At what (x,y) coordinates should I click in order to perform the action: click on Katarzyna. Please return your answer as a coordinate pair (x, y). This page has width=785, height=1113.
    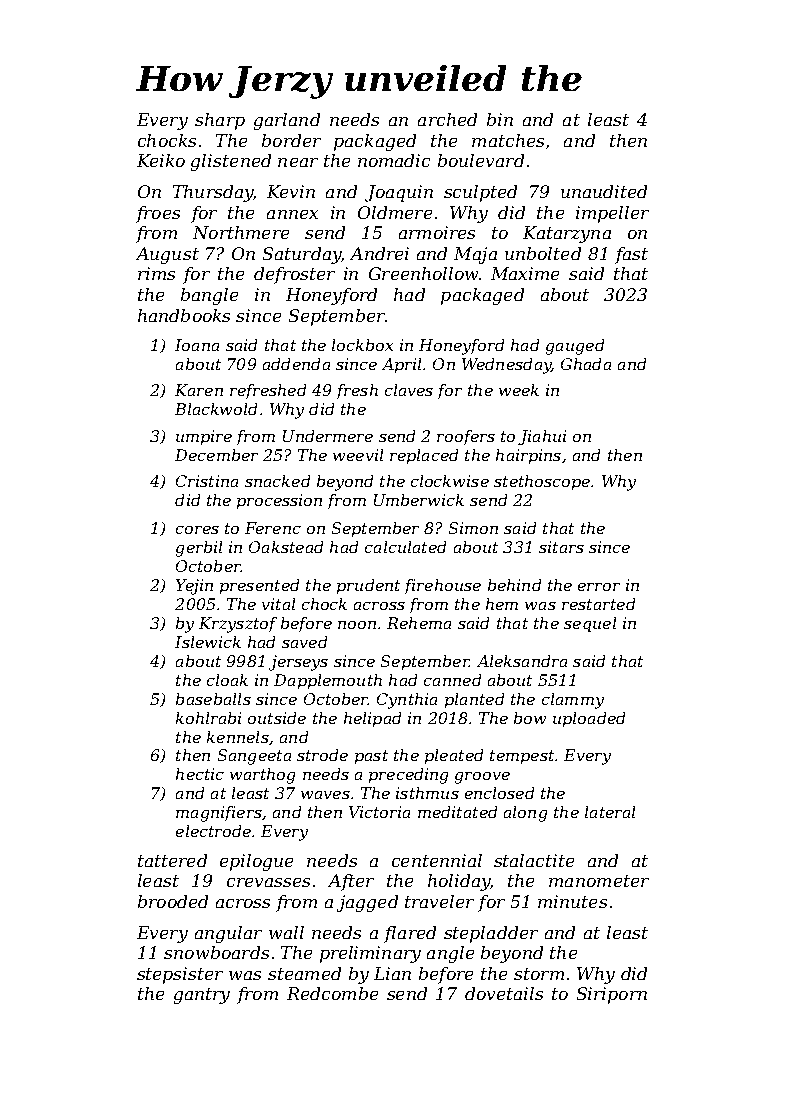
    Looking at the image, I should click on (567, 234).
